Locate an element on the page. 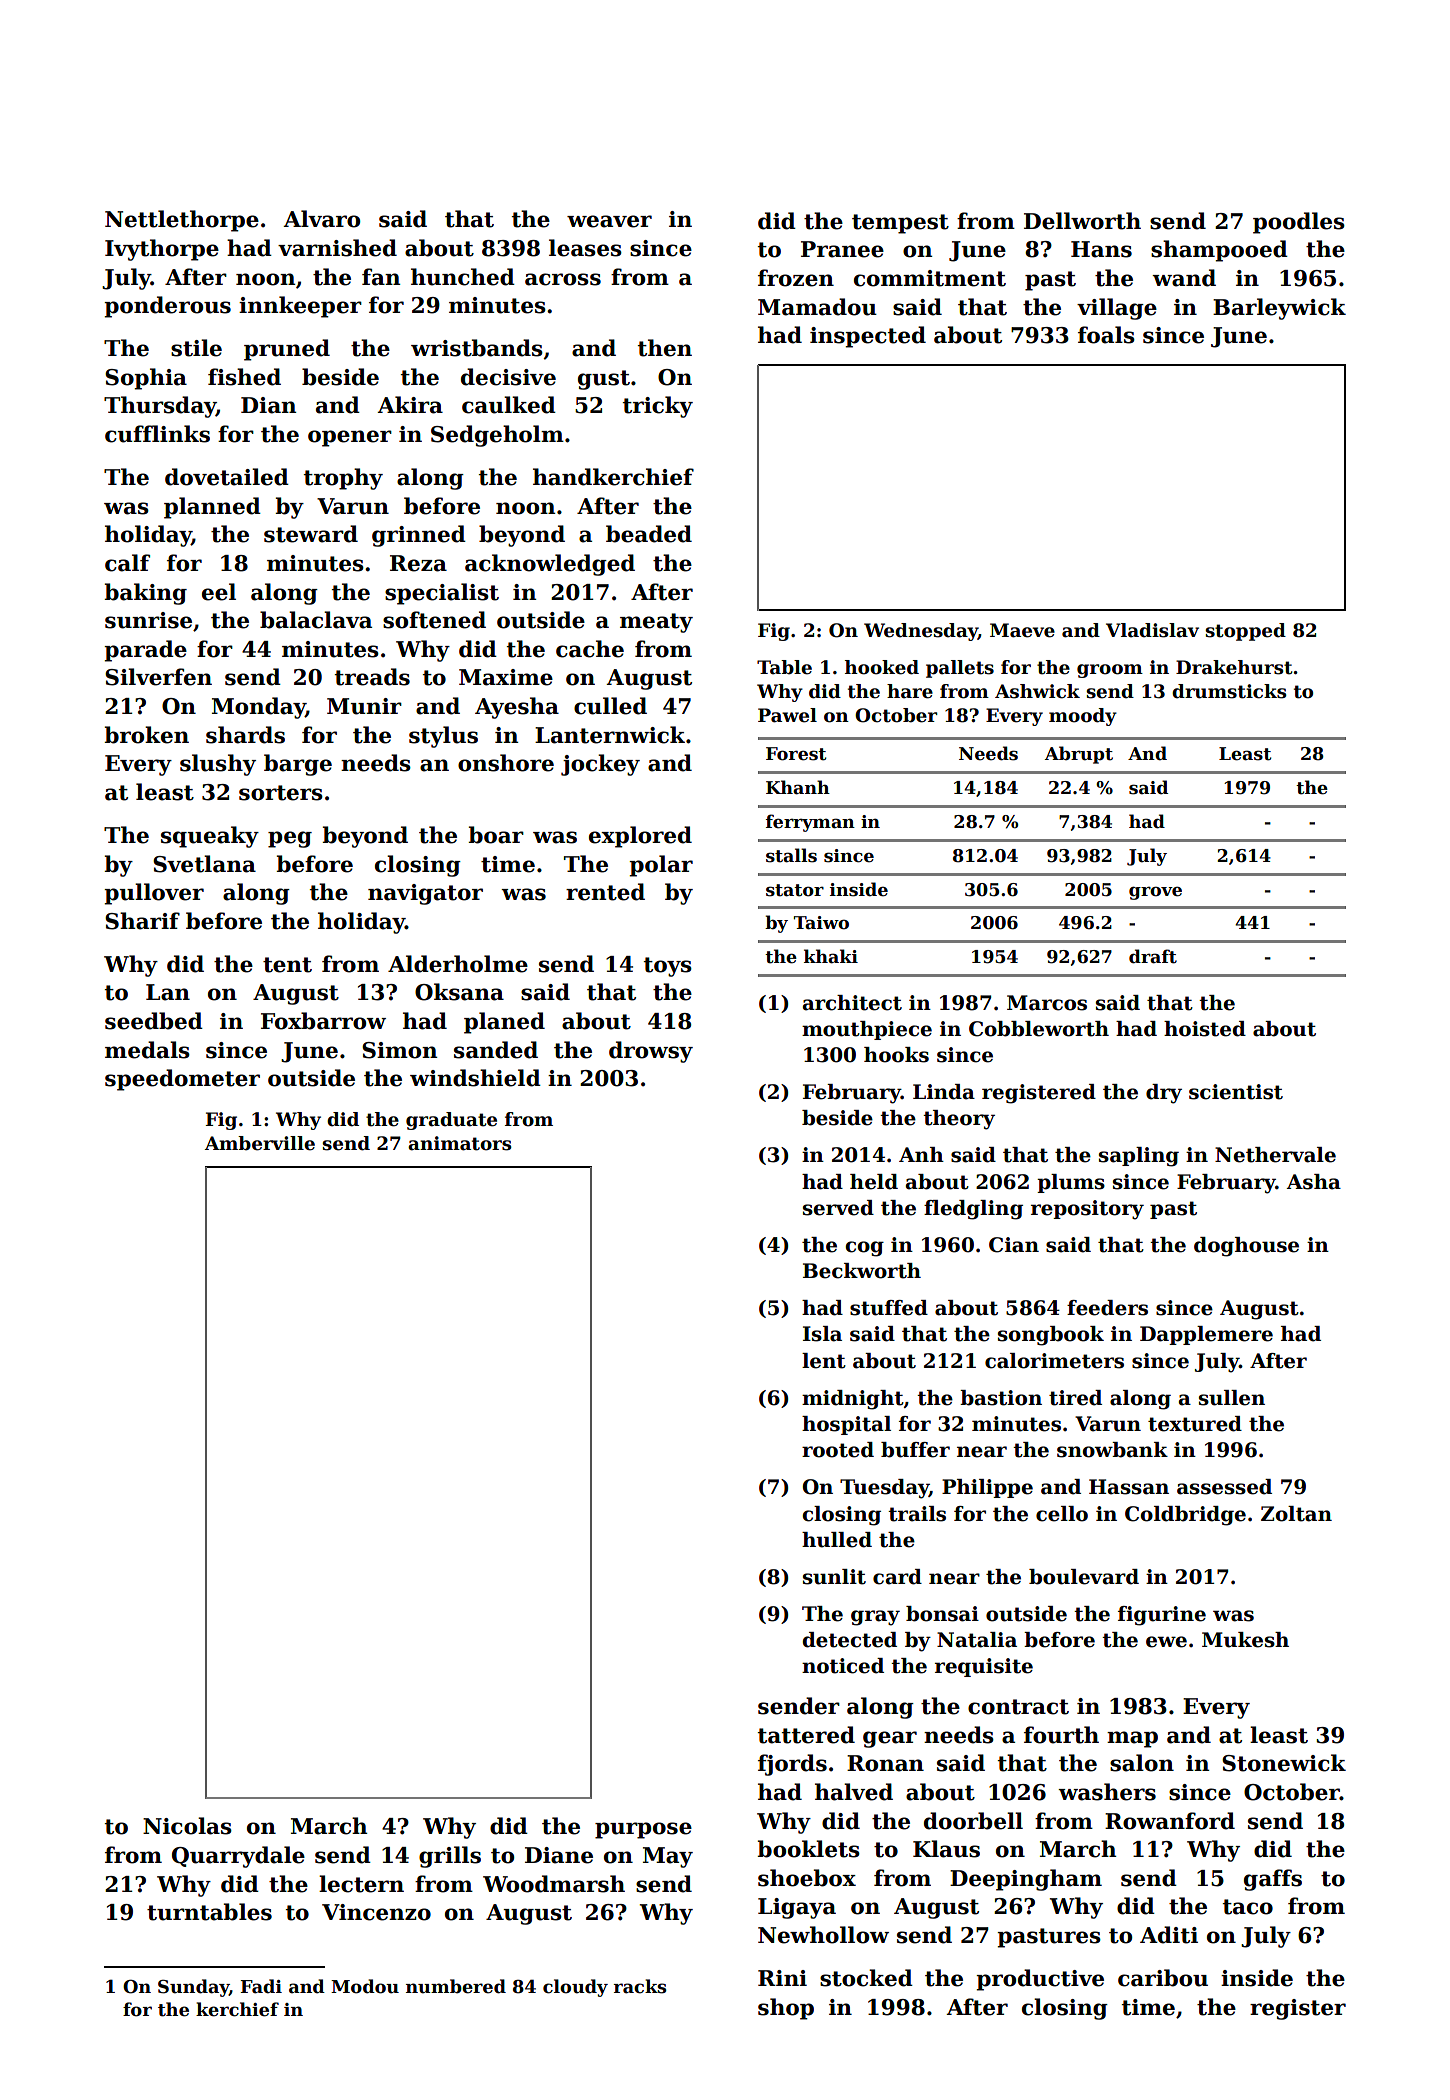 The height and width of the document is (2100, 1450). animators is located at coordinates (460, 1143).
